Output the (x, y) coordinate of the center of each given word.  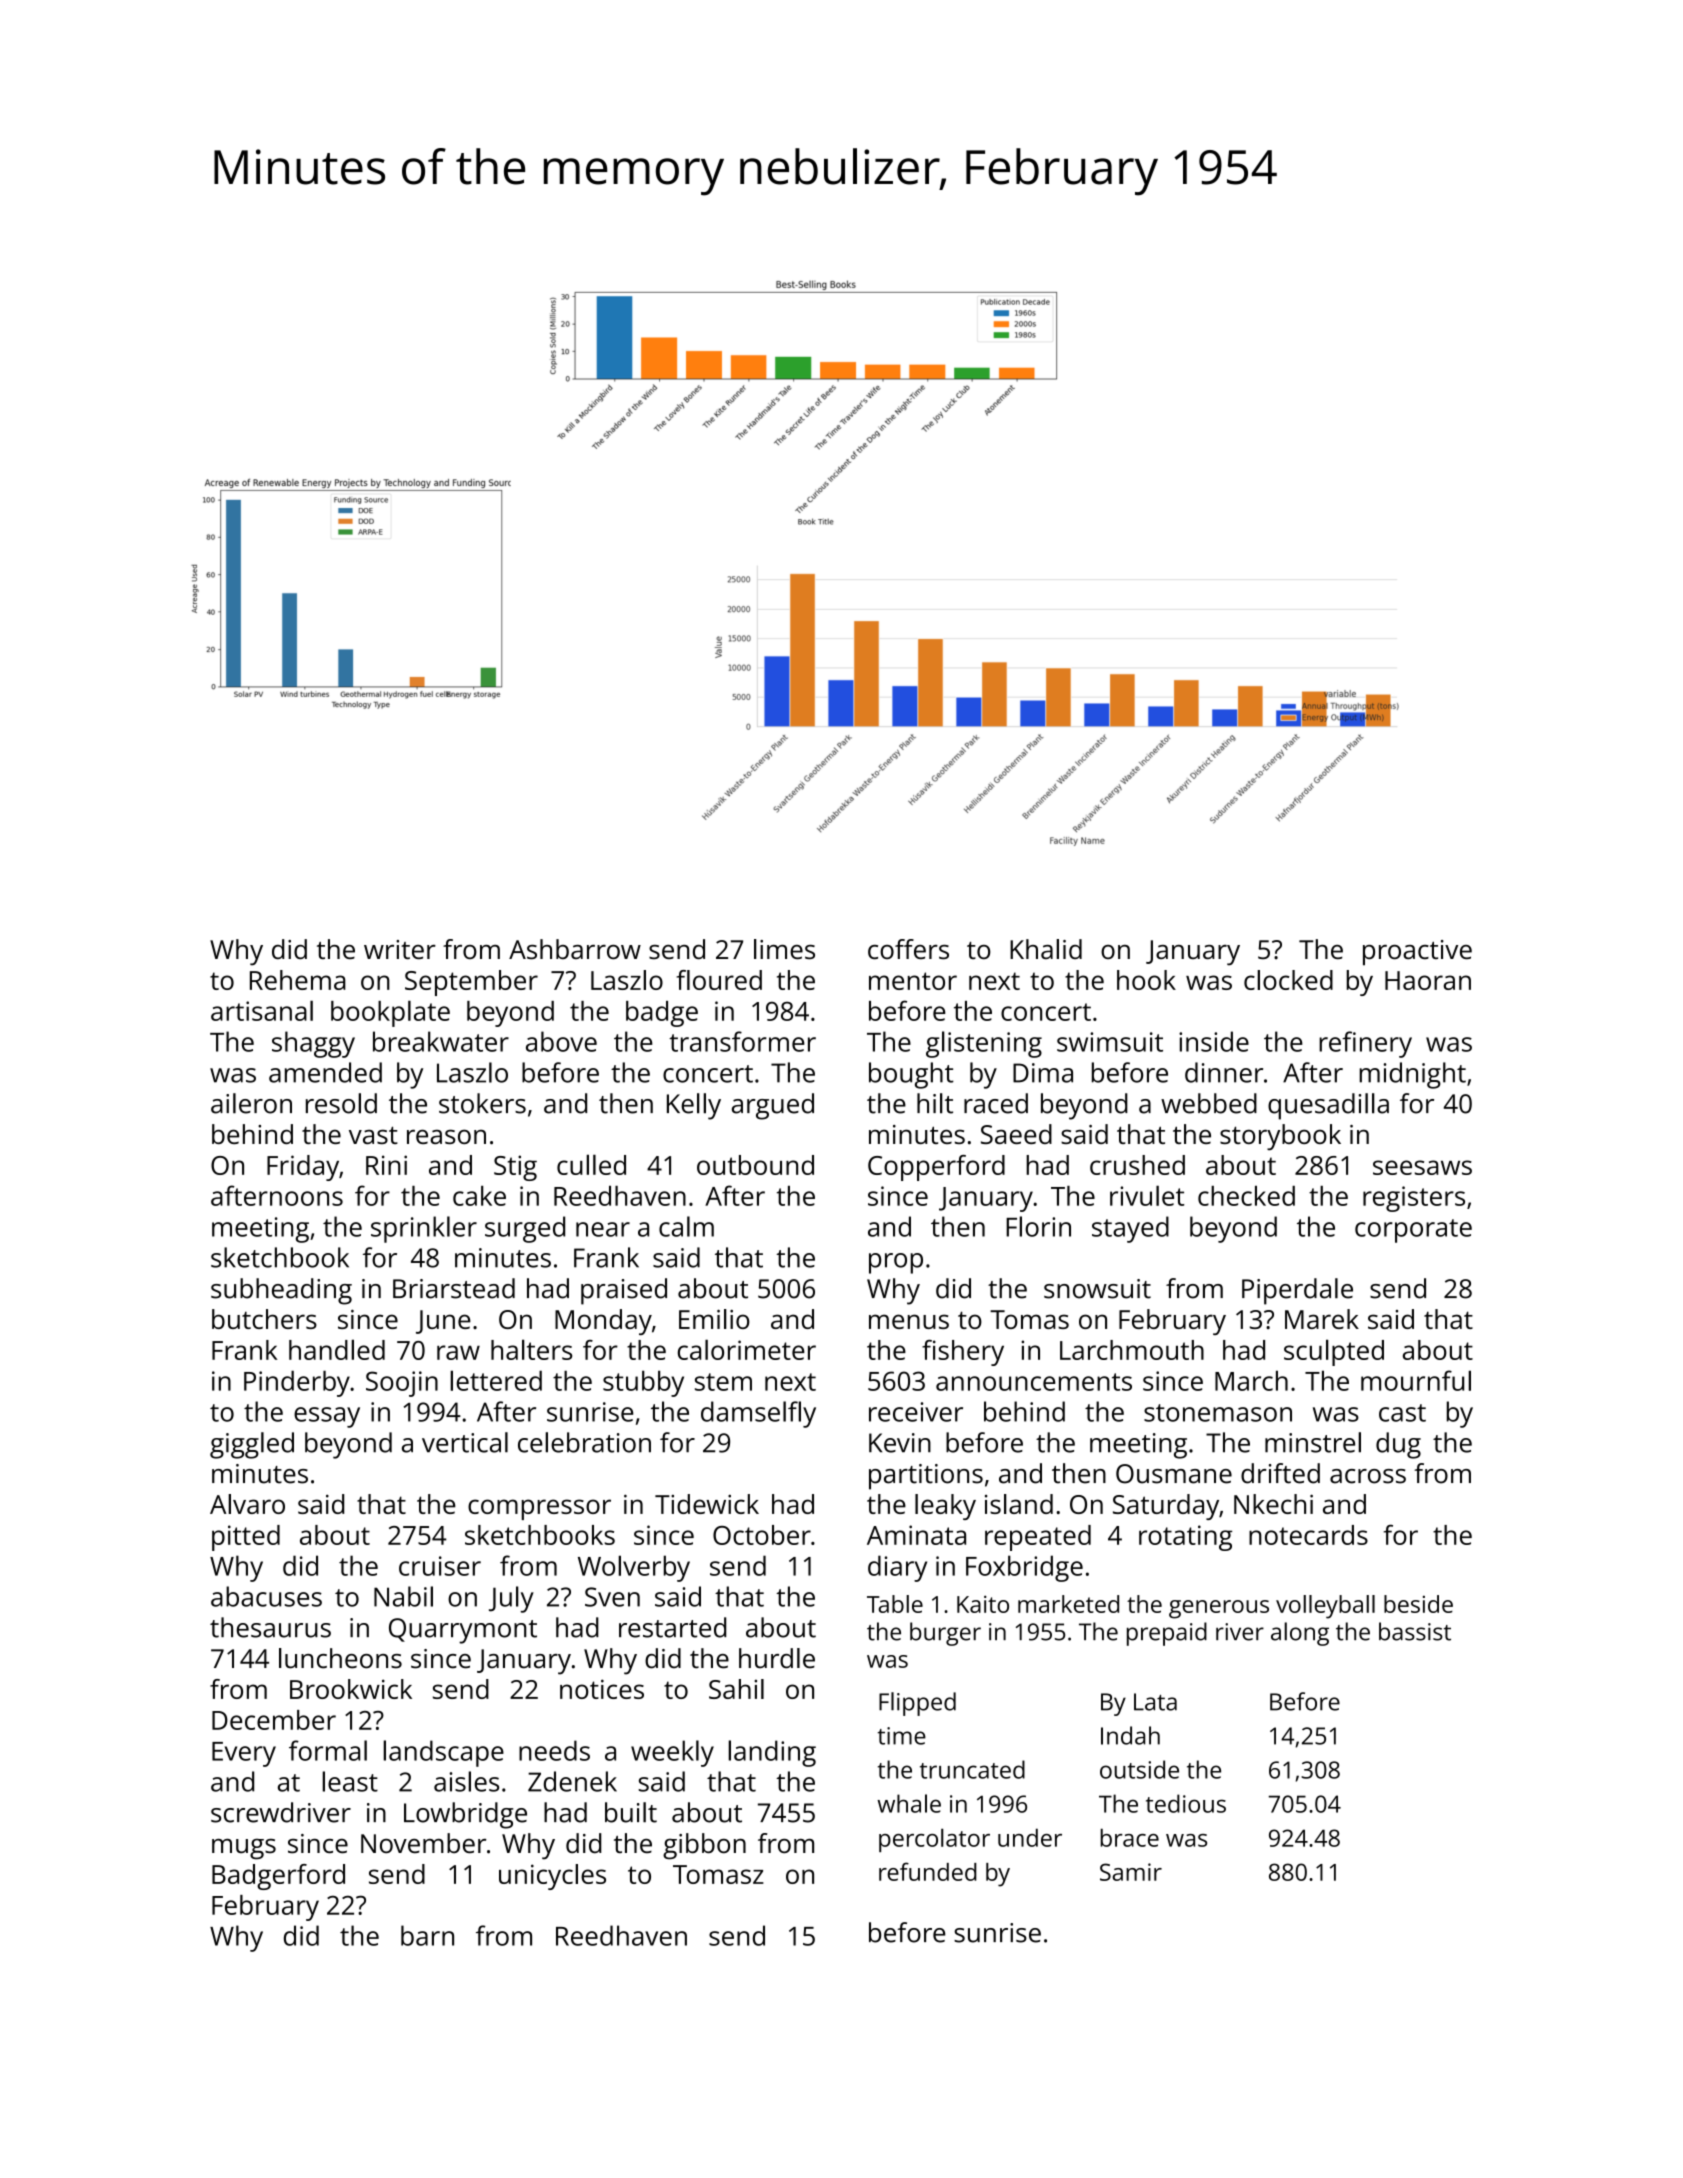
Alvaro (247, 1504)
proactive (1417, 953)
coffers (908, 949)
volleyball (1325, 1607)
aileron (251, 1103)
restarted (672, 1627)
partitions (926, 1477)
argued (773, 1106)
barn (427, 1935)
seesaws (1422, 1167)
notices (602, 1689)
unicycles (552, 1877)
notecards (1308, 1535)
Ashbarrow (575, 949)
